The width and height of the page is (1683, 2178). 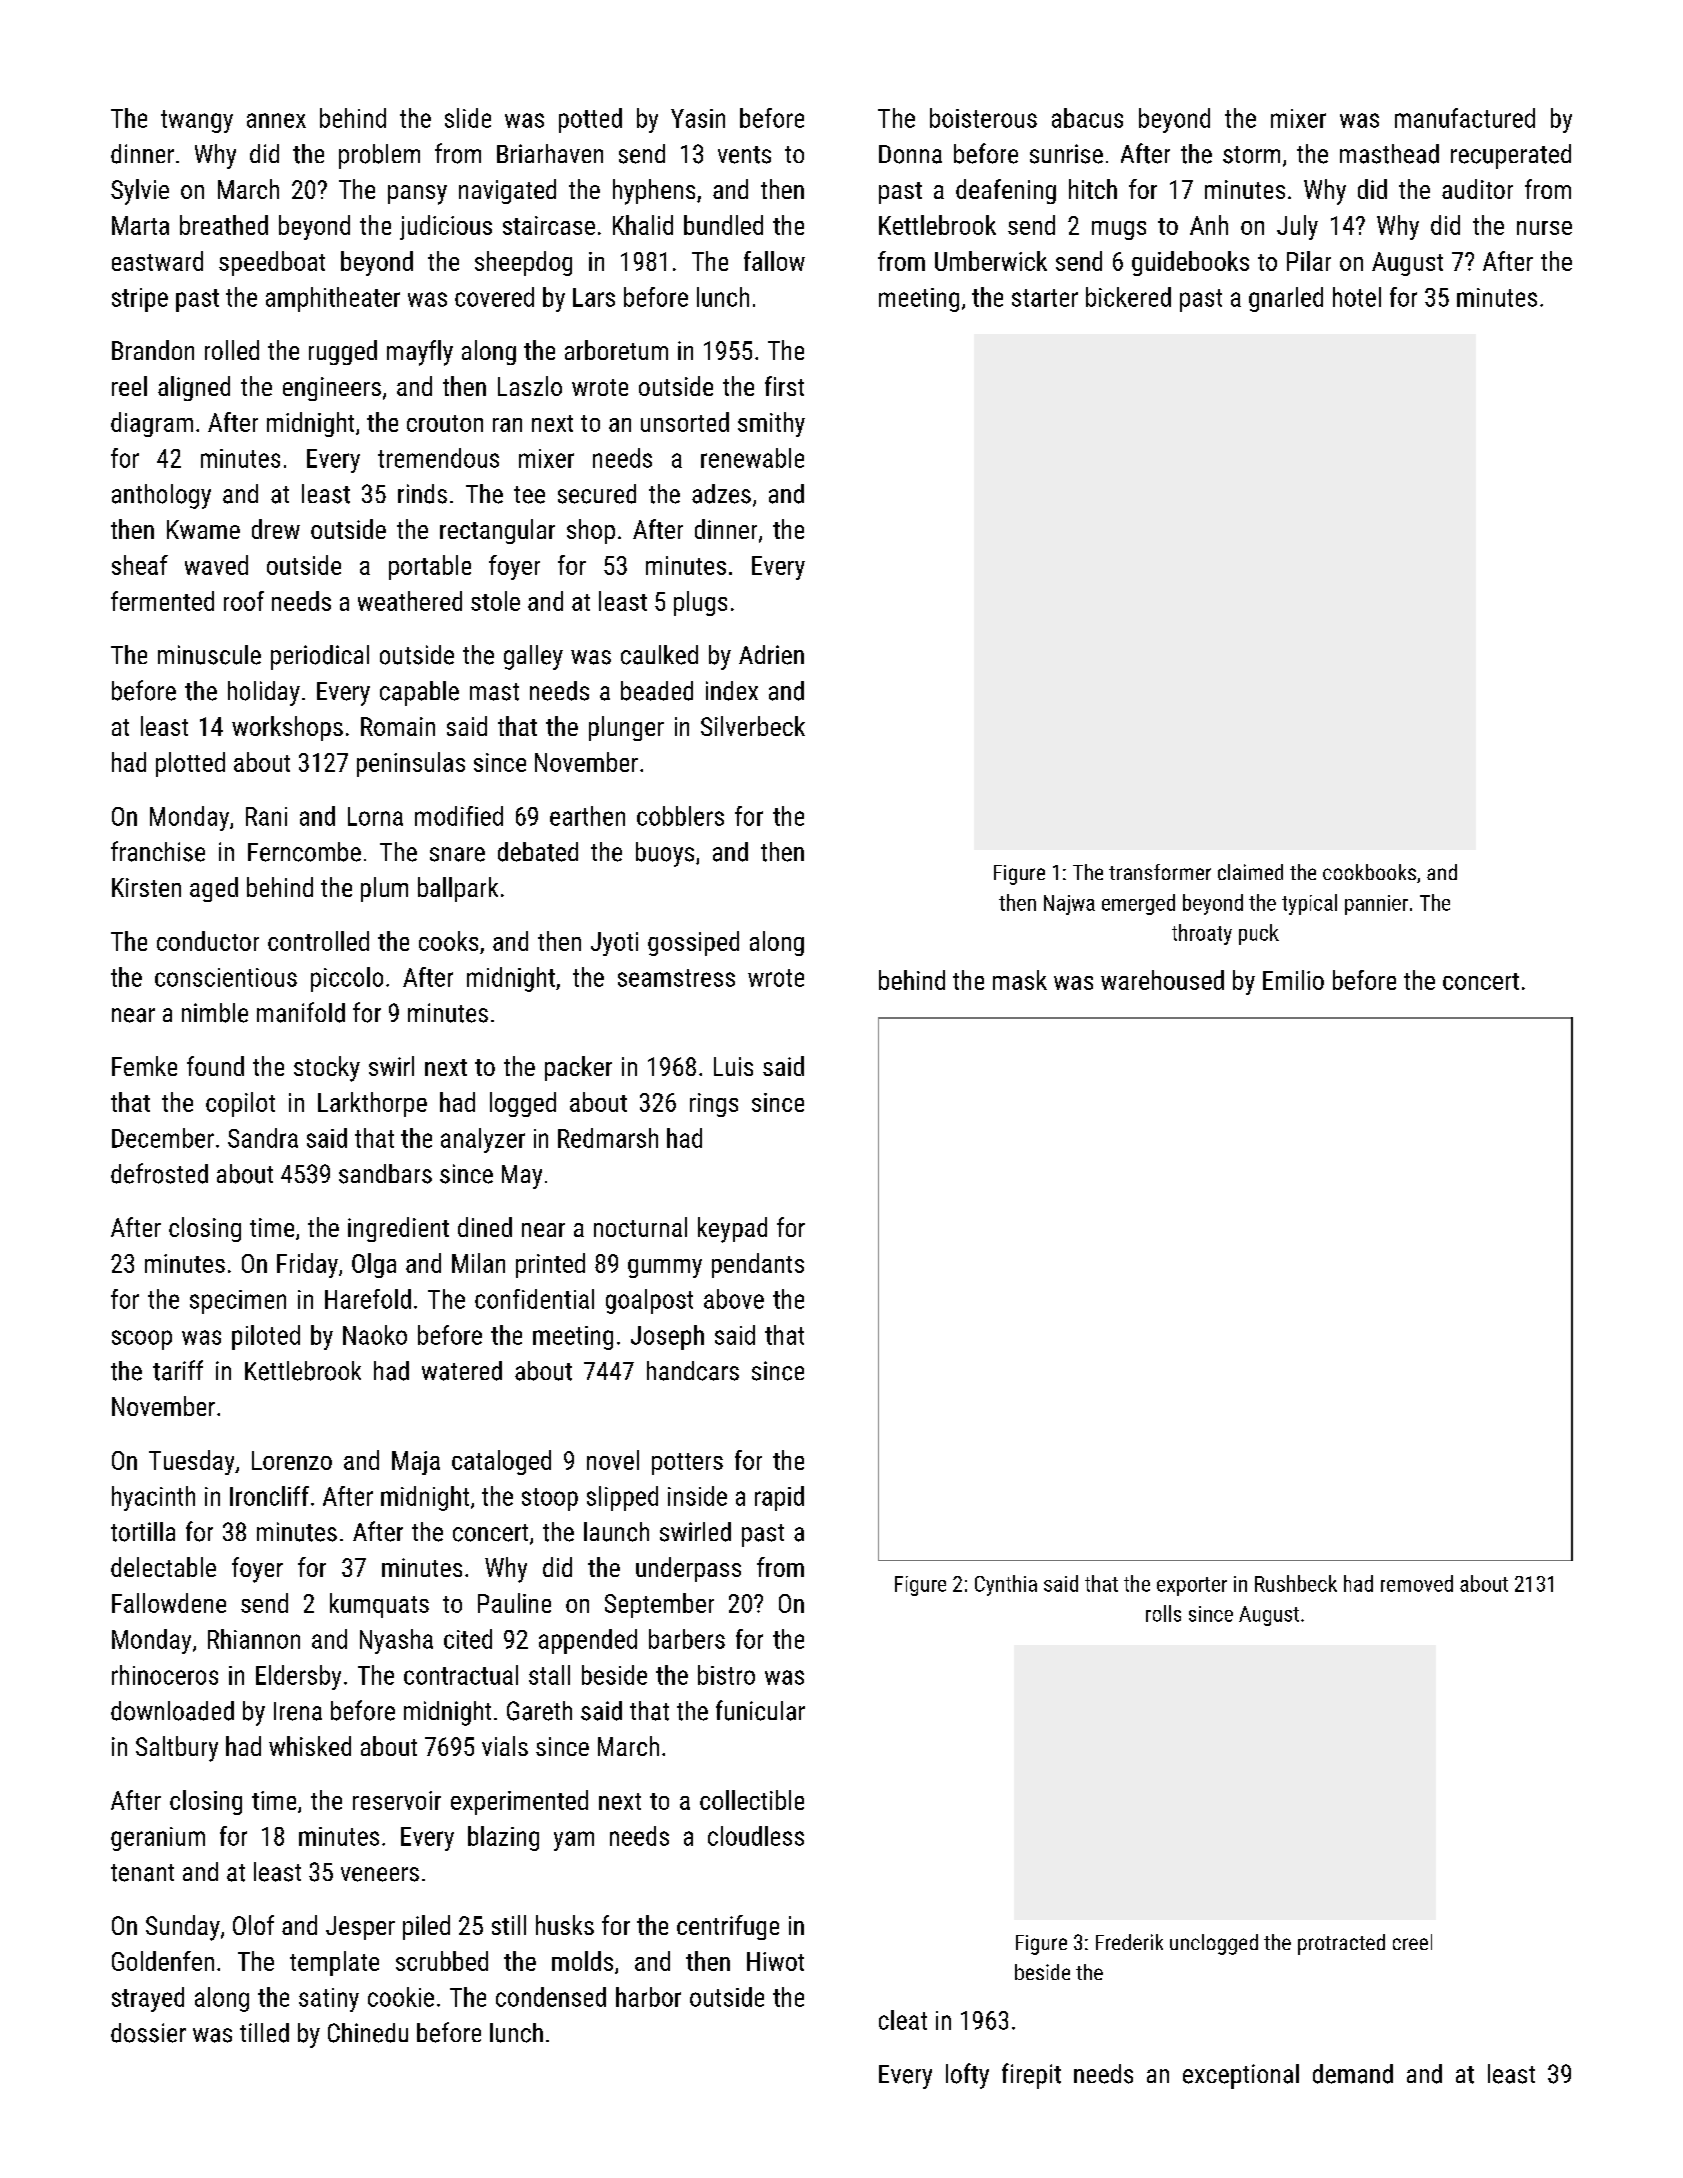 I want to click on nocturnal, so click(x=640, y=1227).
